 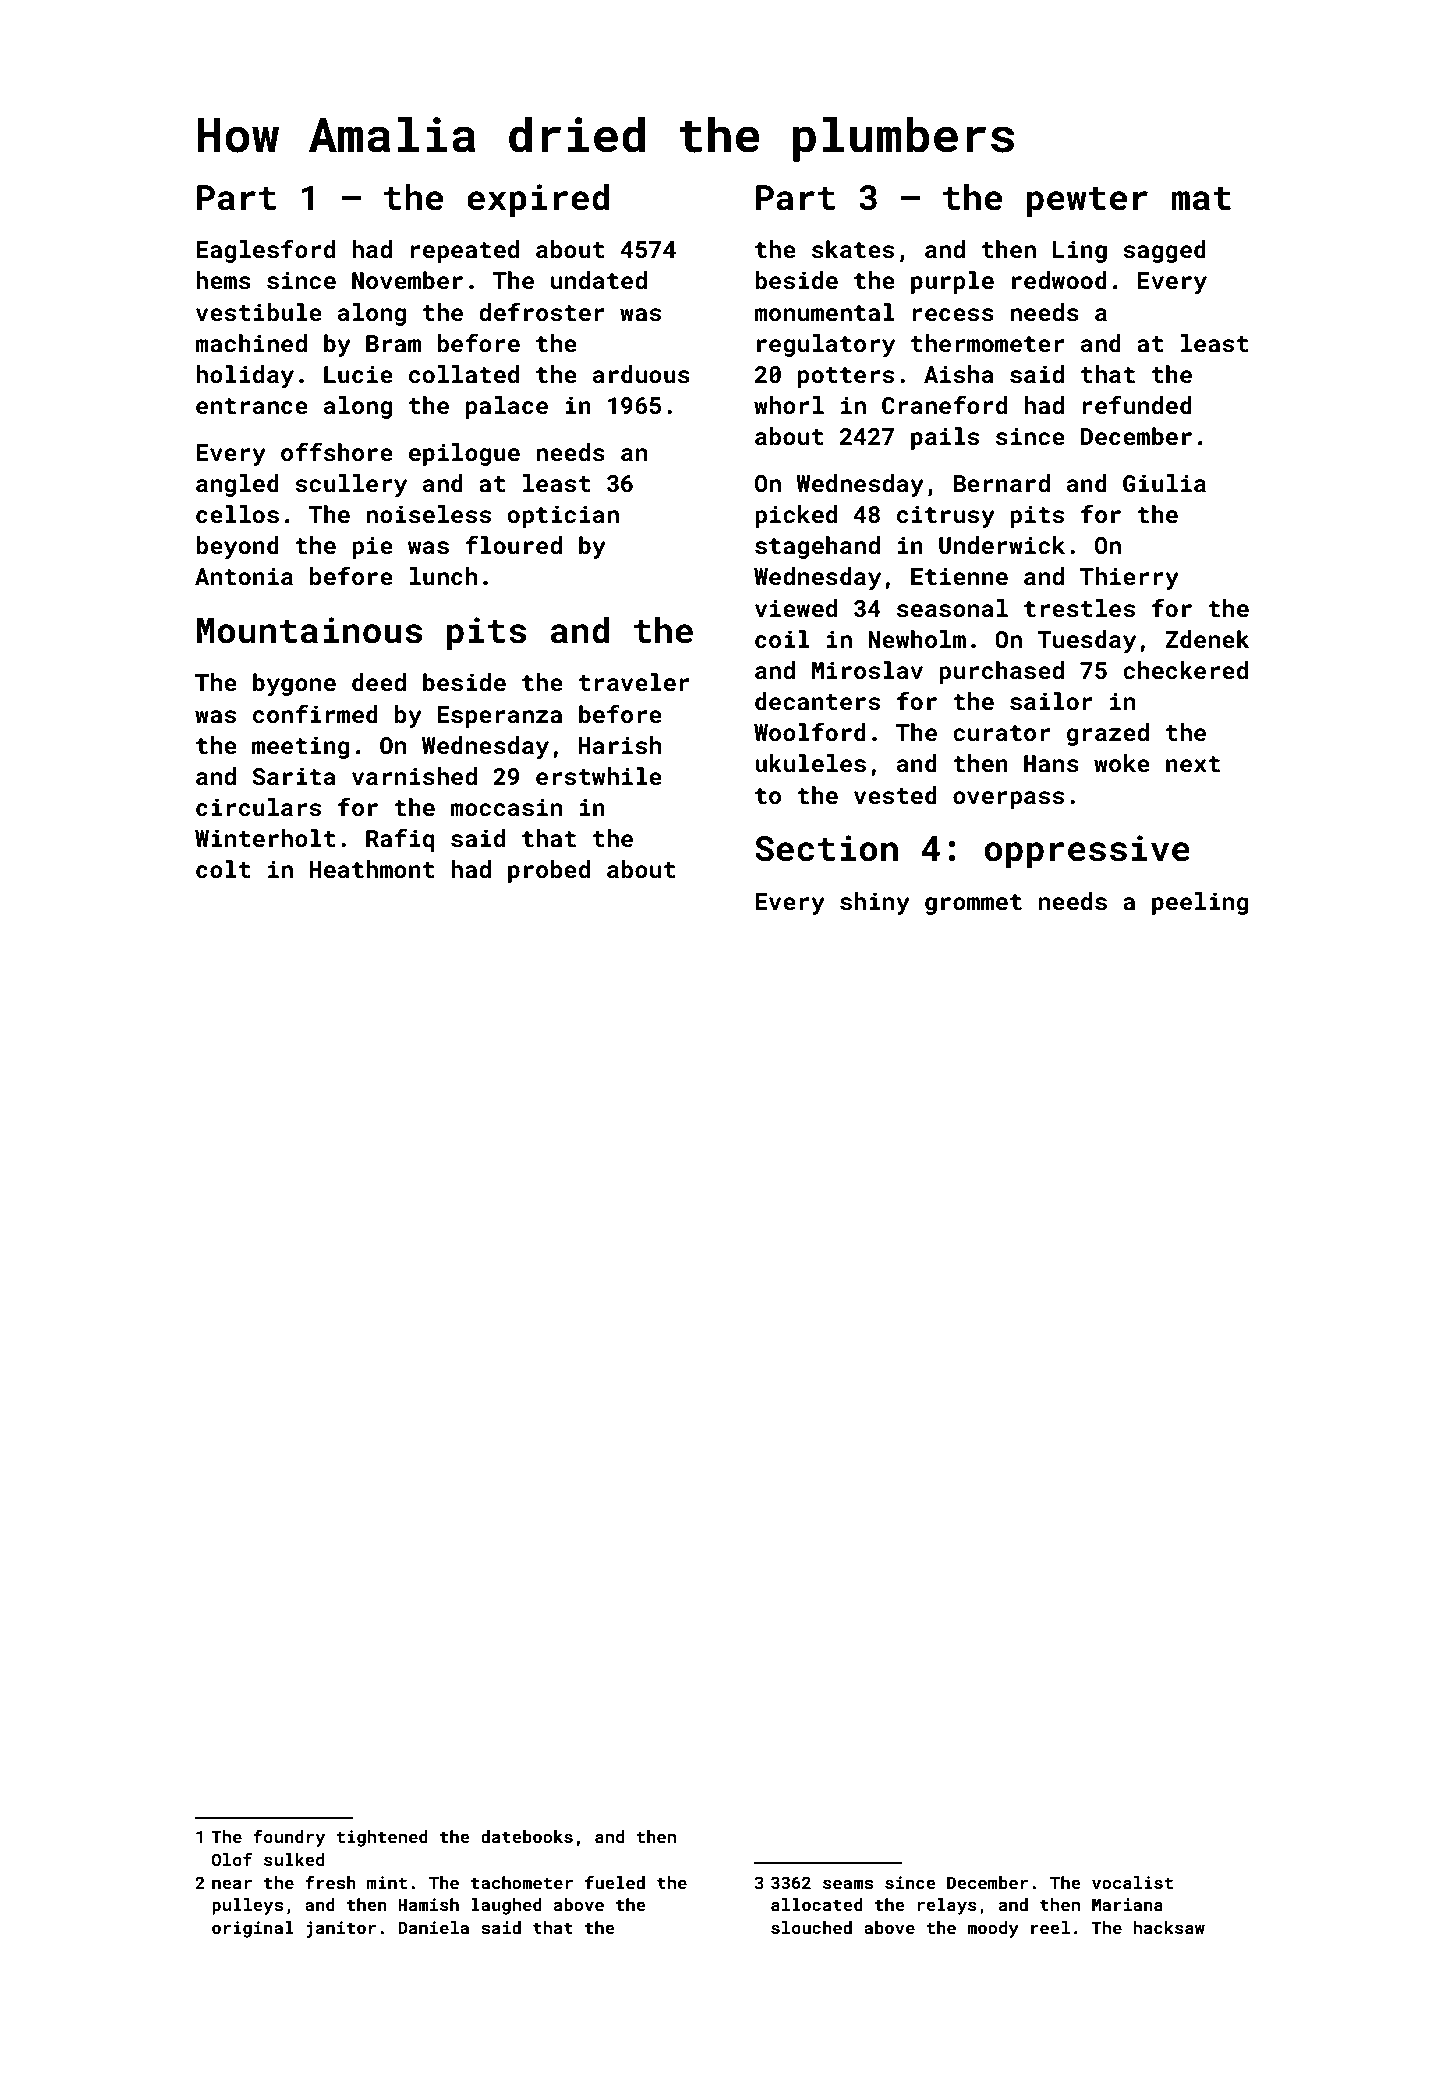 What do you see at coordinates (1132, 1882) in the screenshot?
I see `vocalist` at bounding box center [1132, 1882].
